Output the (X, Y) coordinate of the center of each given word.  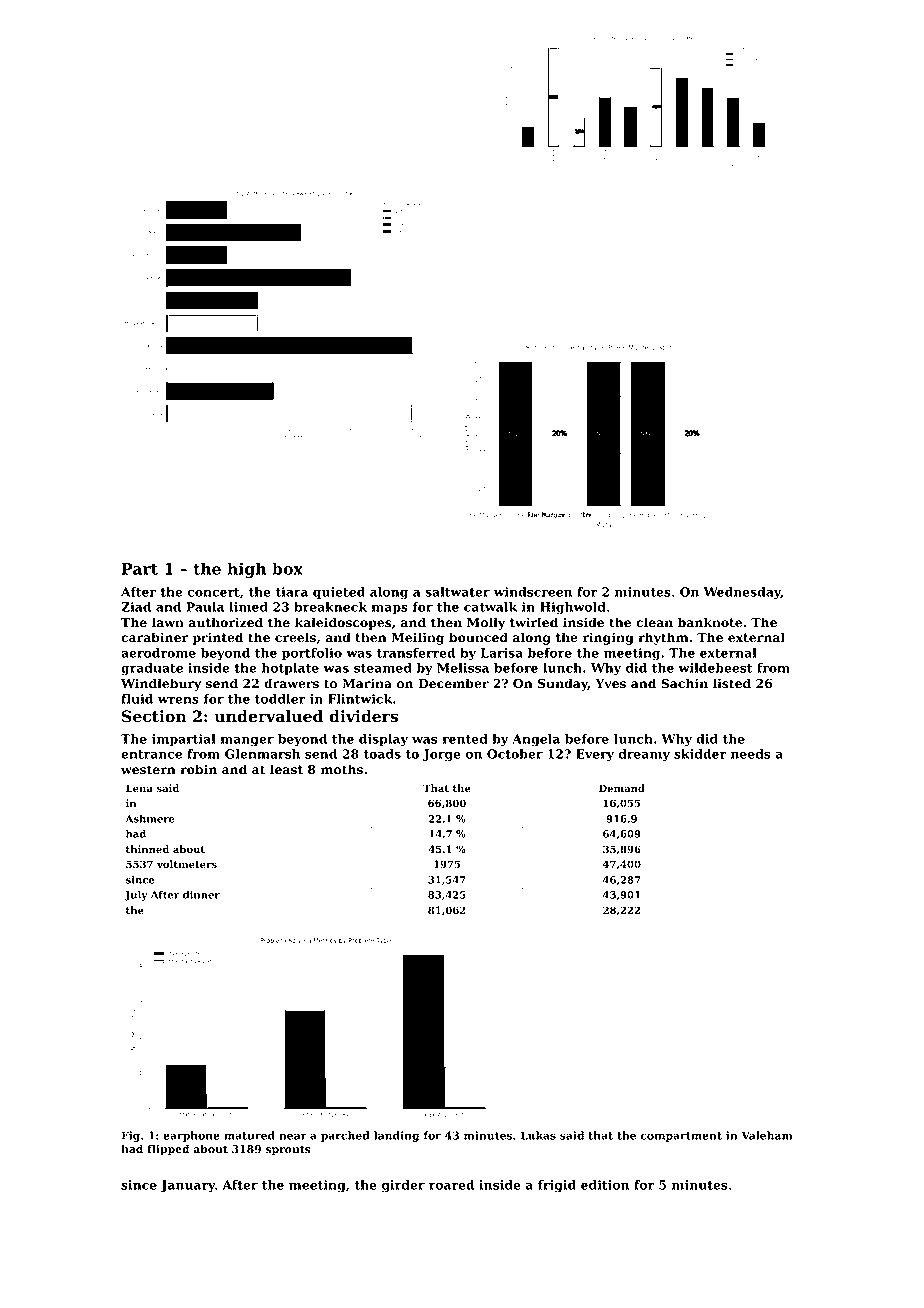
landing (396, 1136)
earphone (191, 1136)
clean (654, 622)
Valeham (767, 1135)
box (287, 568)
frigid (557, 1186)
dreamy (644, 755)
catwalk (490, 607)
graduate (152, 669)
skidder (700, 754)
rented (465, 739)
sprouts (288, 1150)
